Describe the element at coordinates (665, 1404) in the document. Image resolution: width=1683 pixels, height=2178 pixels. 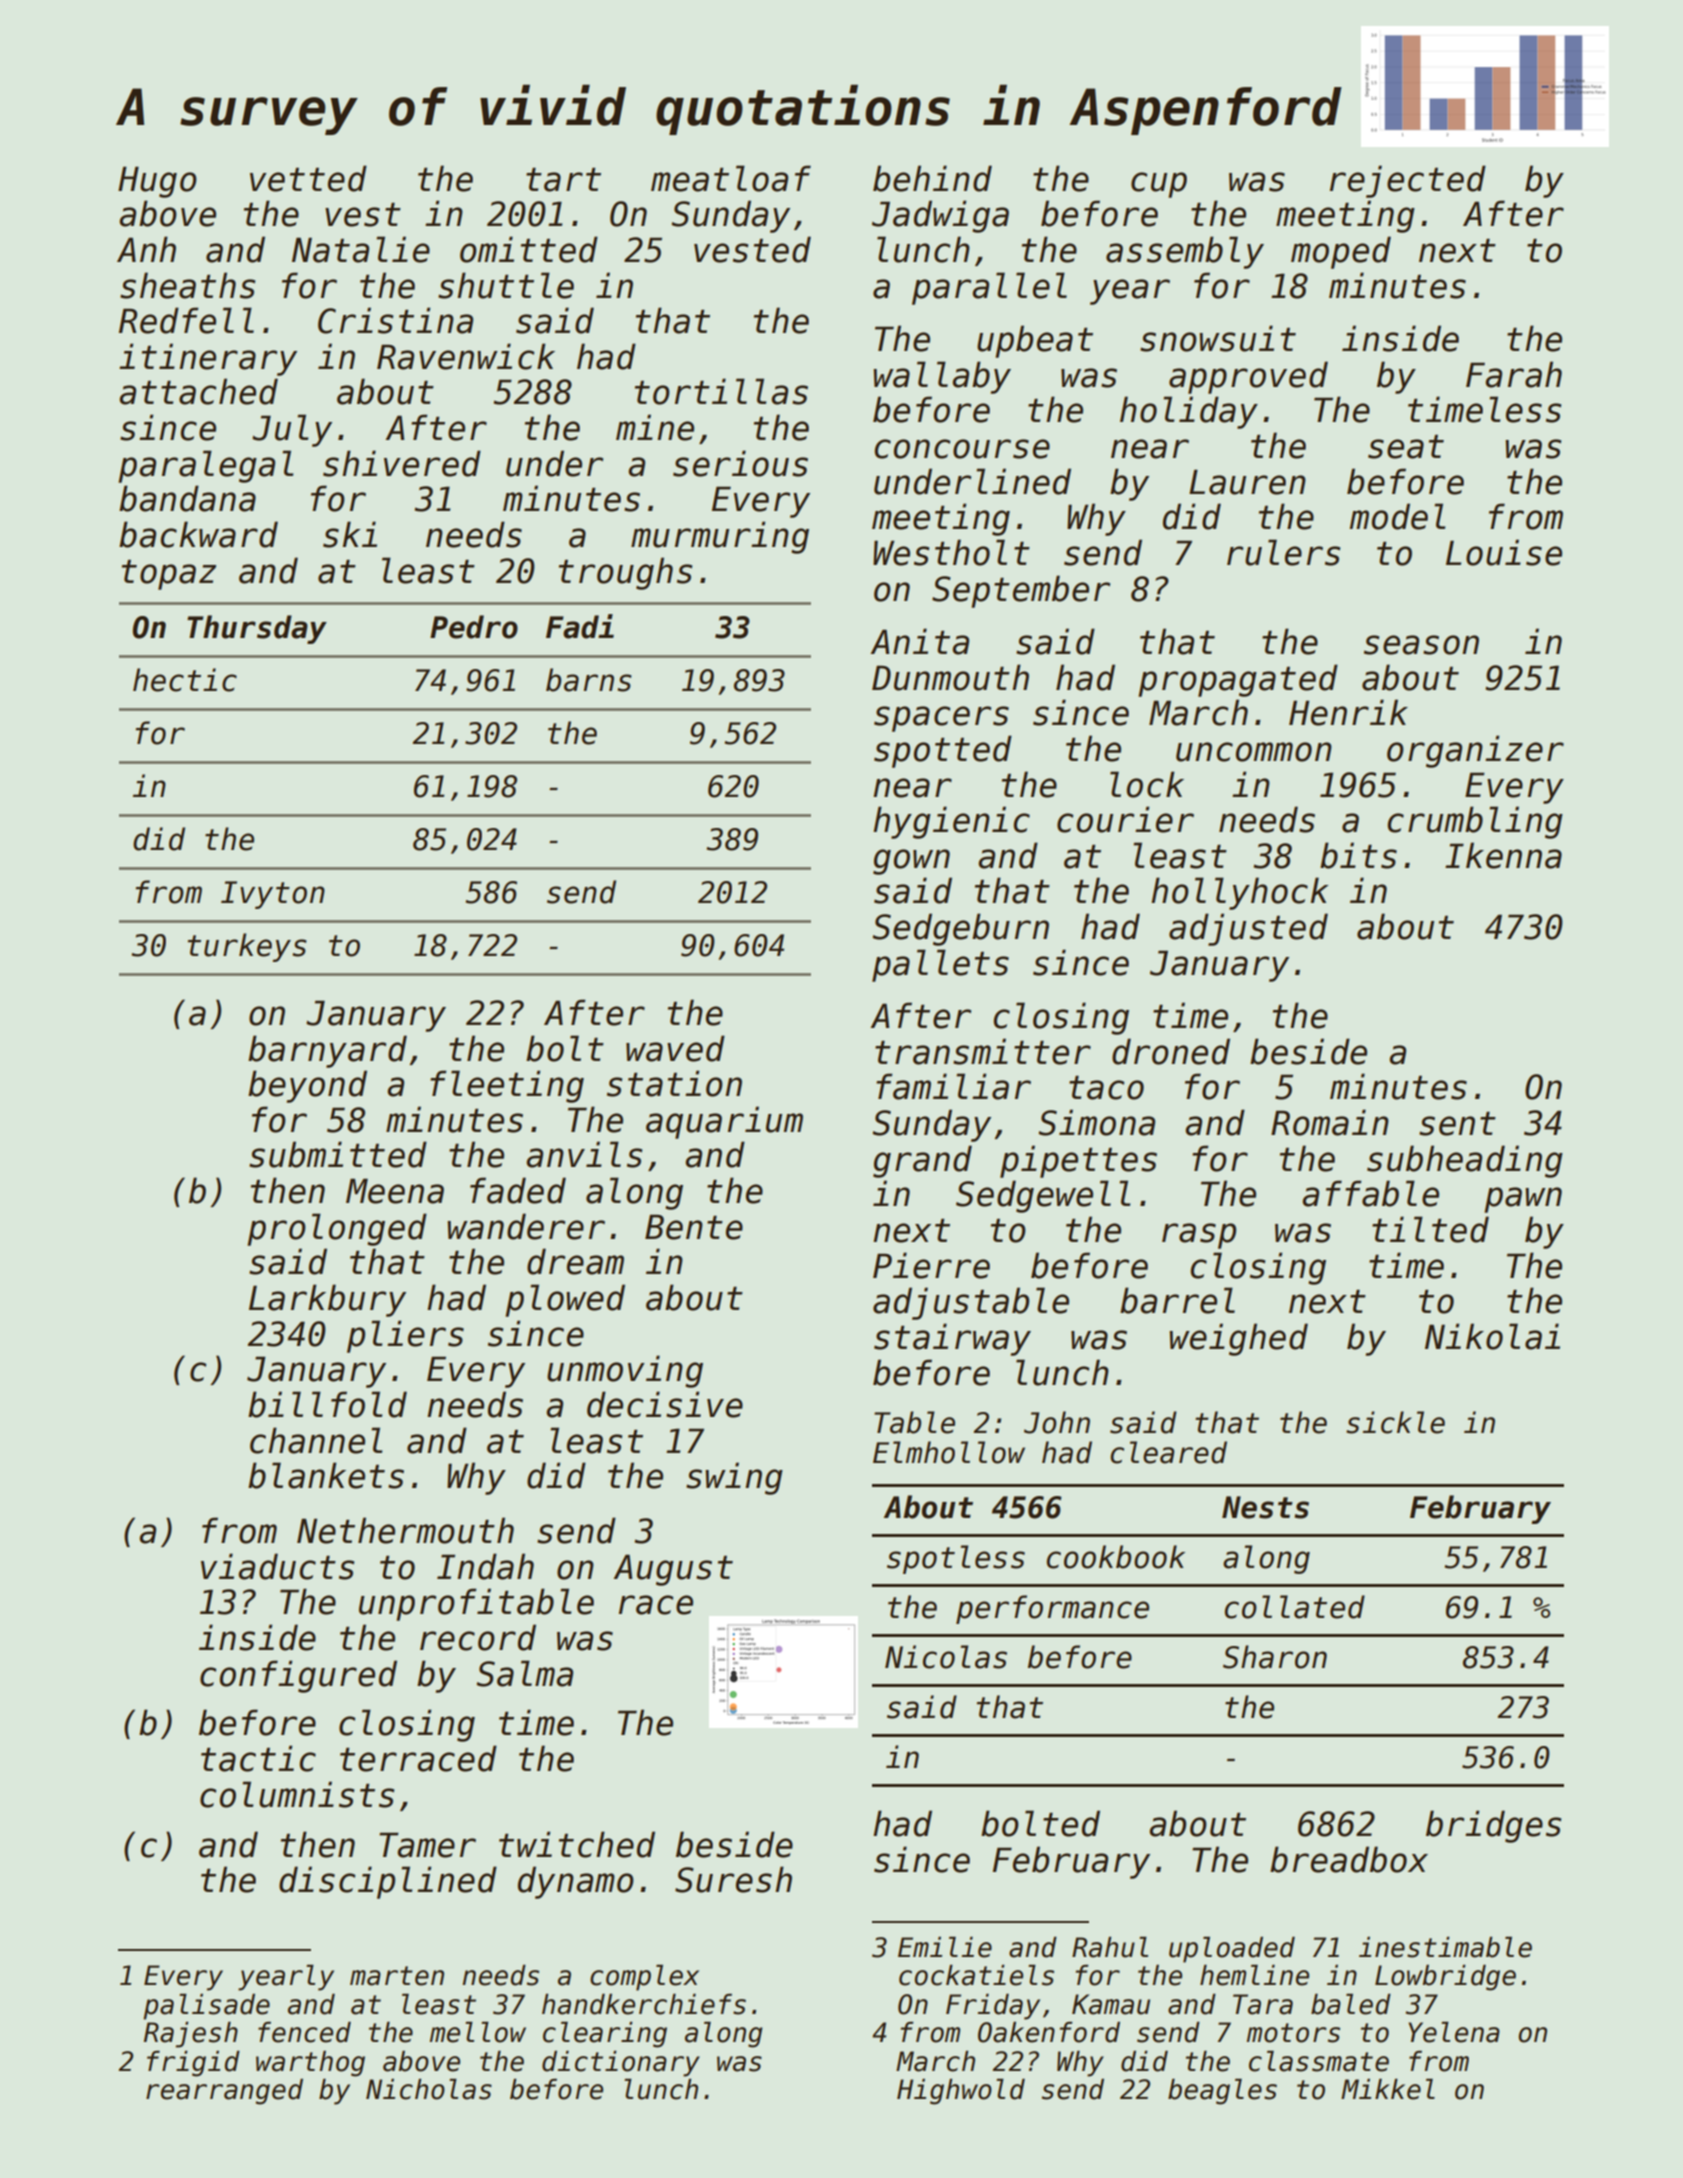
I see `decisive` at that location.
